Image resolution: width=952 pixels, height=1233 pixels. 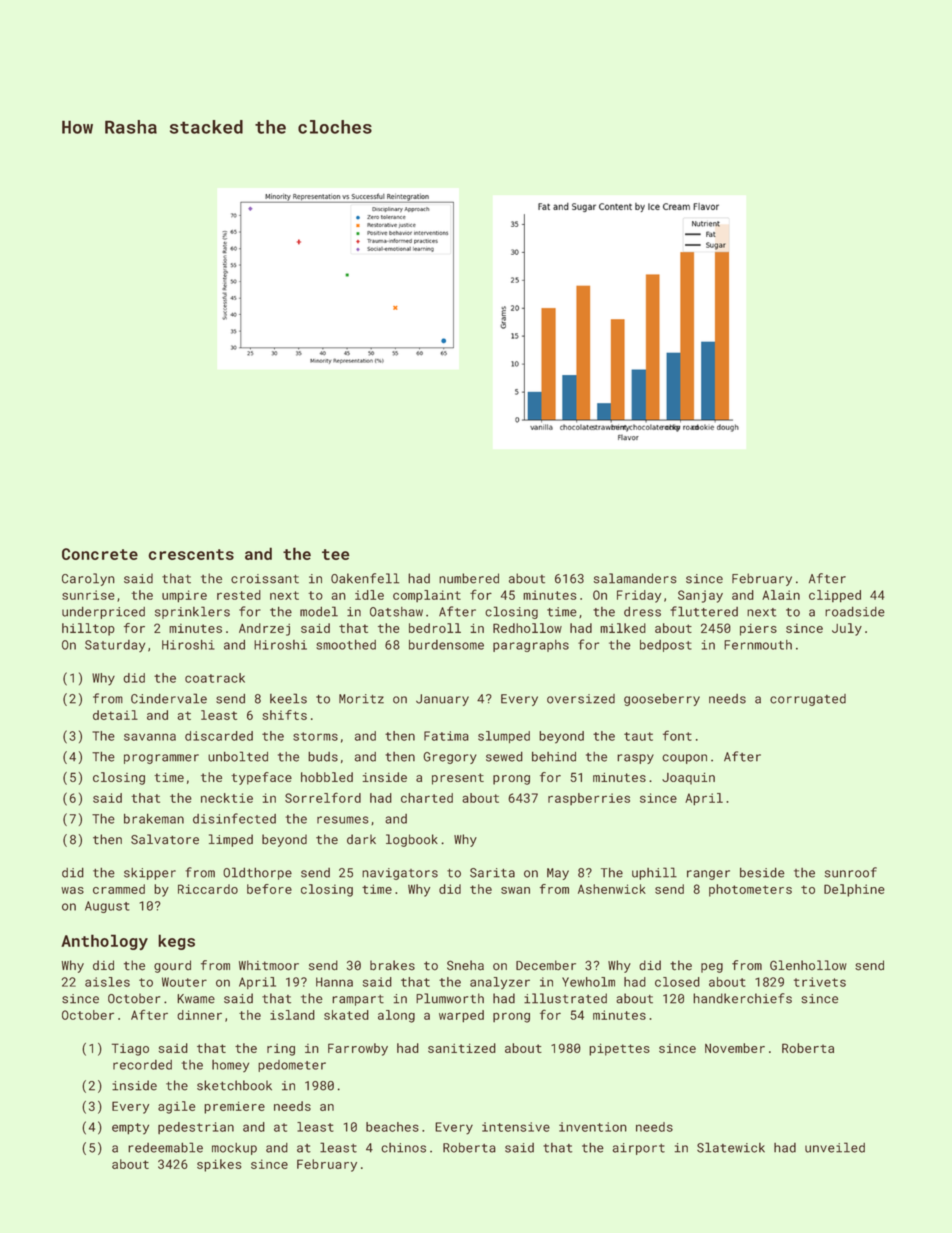 I want to click on resumes, so click(x=343, y=820).
